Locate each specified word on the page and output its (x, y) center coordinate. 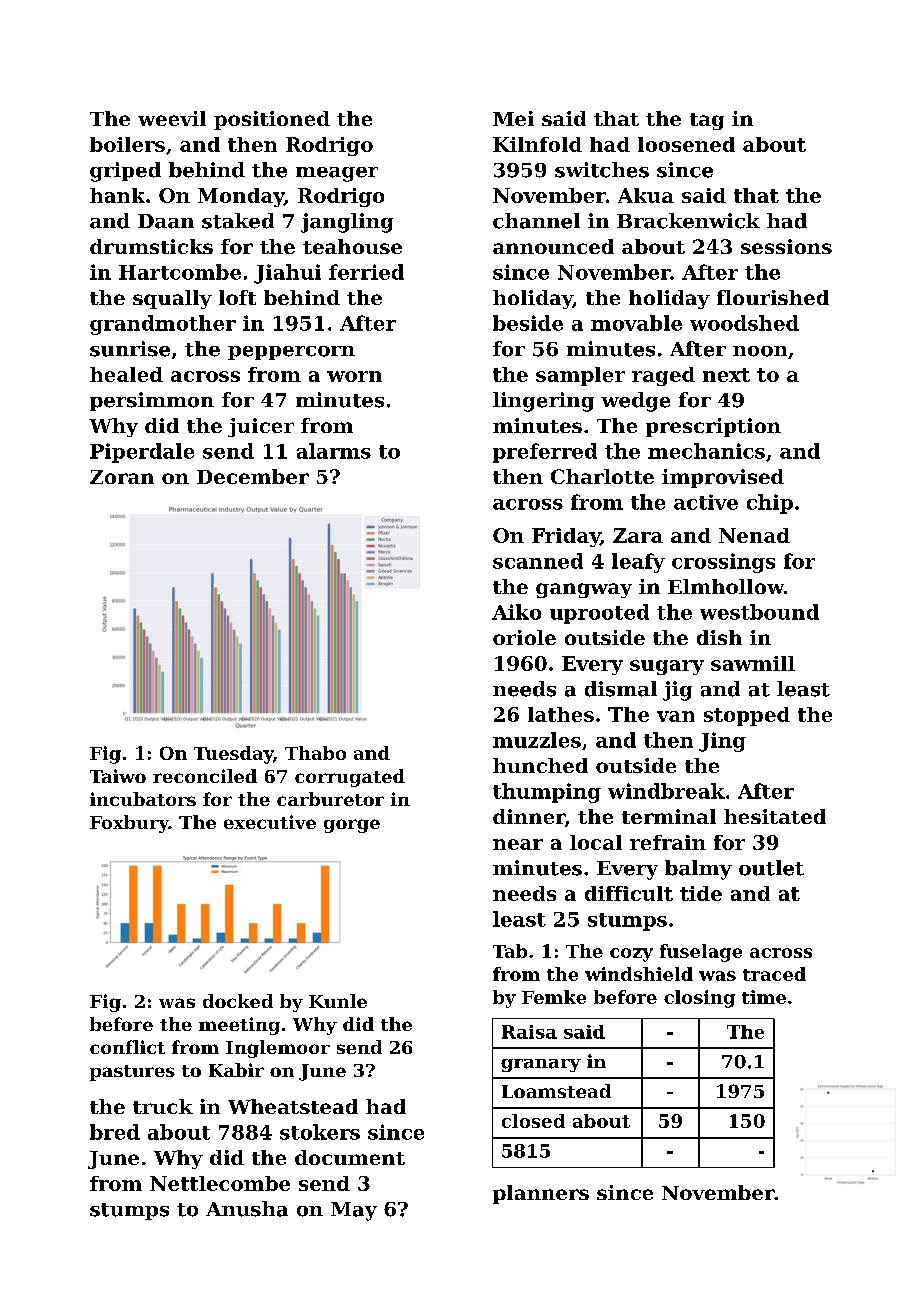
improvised (723, 478)
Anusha (247, 1209)
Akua (646, 195)
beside (528, 323)
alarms (334, 451)
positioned (272, 120)
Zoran (122, 477)
